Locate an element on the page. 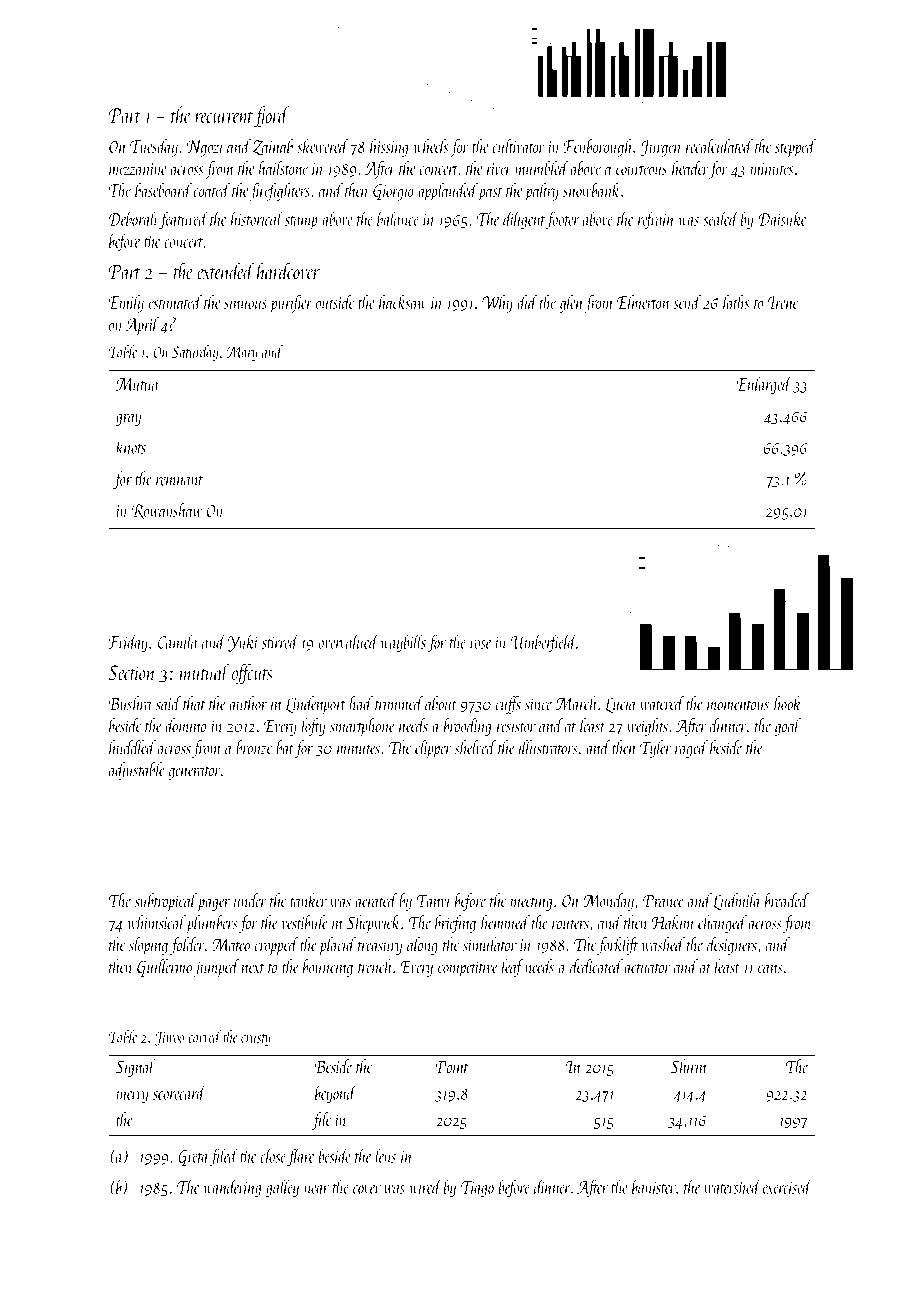  treasury is located at coordinates (380, 948).
